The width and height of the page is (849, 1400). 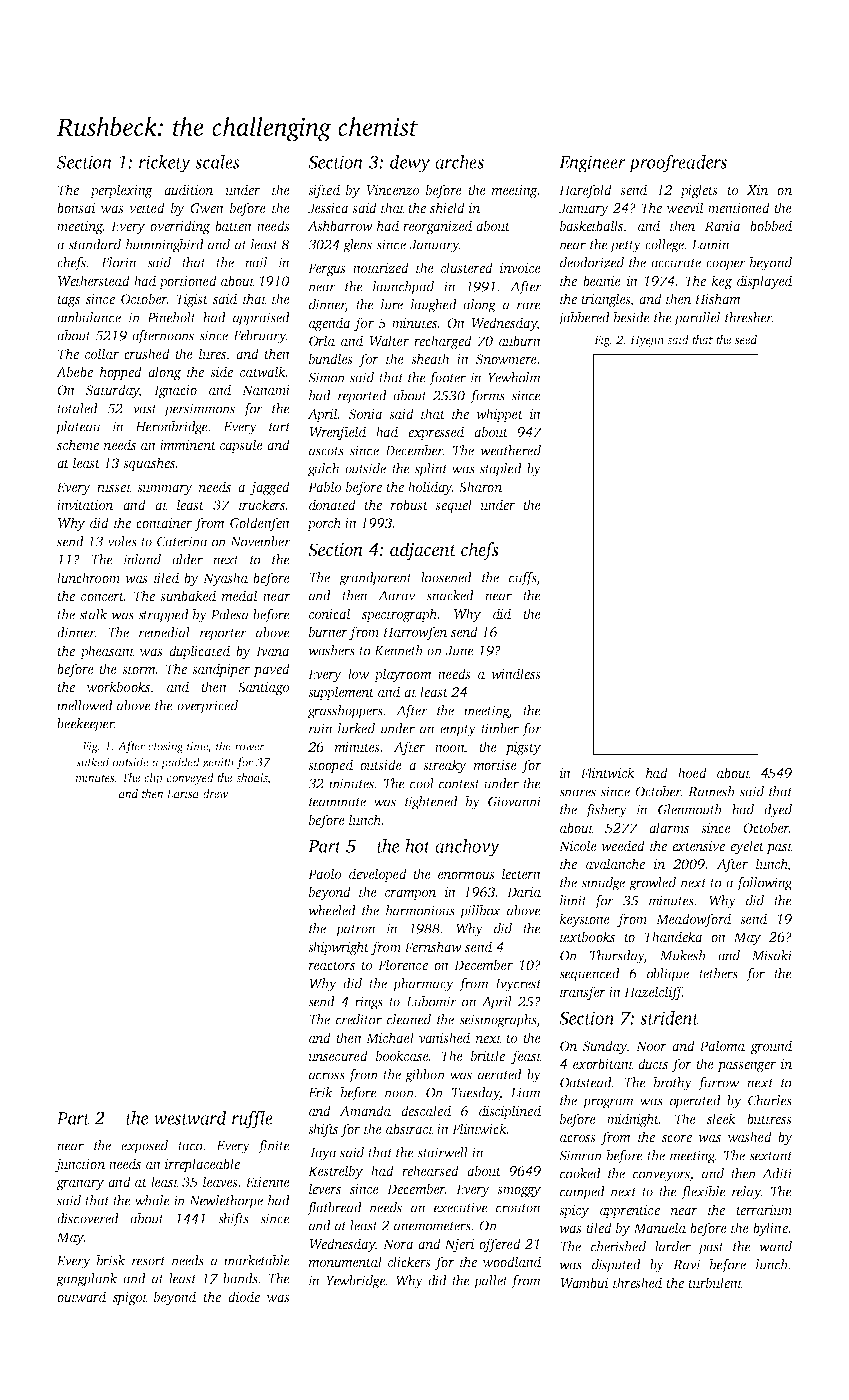 What do you see at coordinates (410, 164) in the page?
I see `dewy` at bounding box center [410, 164].
